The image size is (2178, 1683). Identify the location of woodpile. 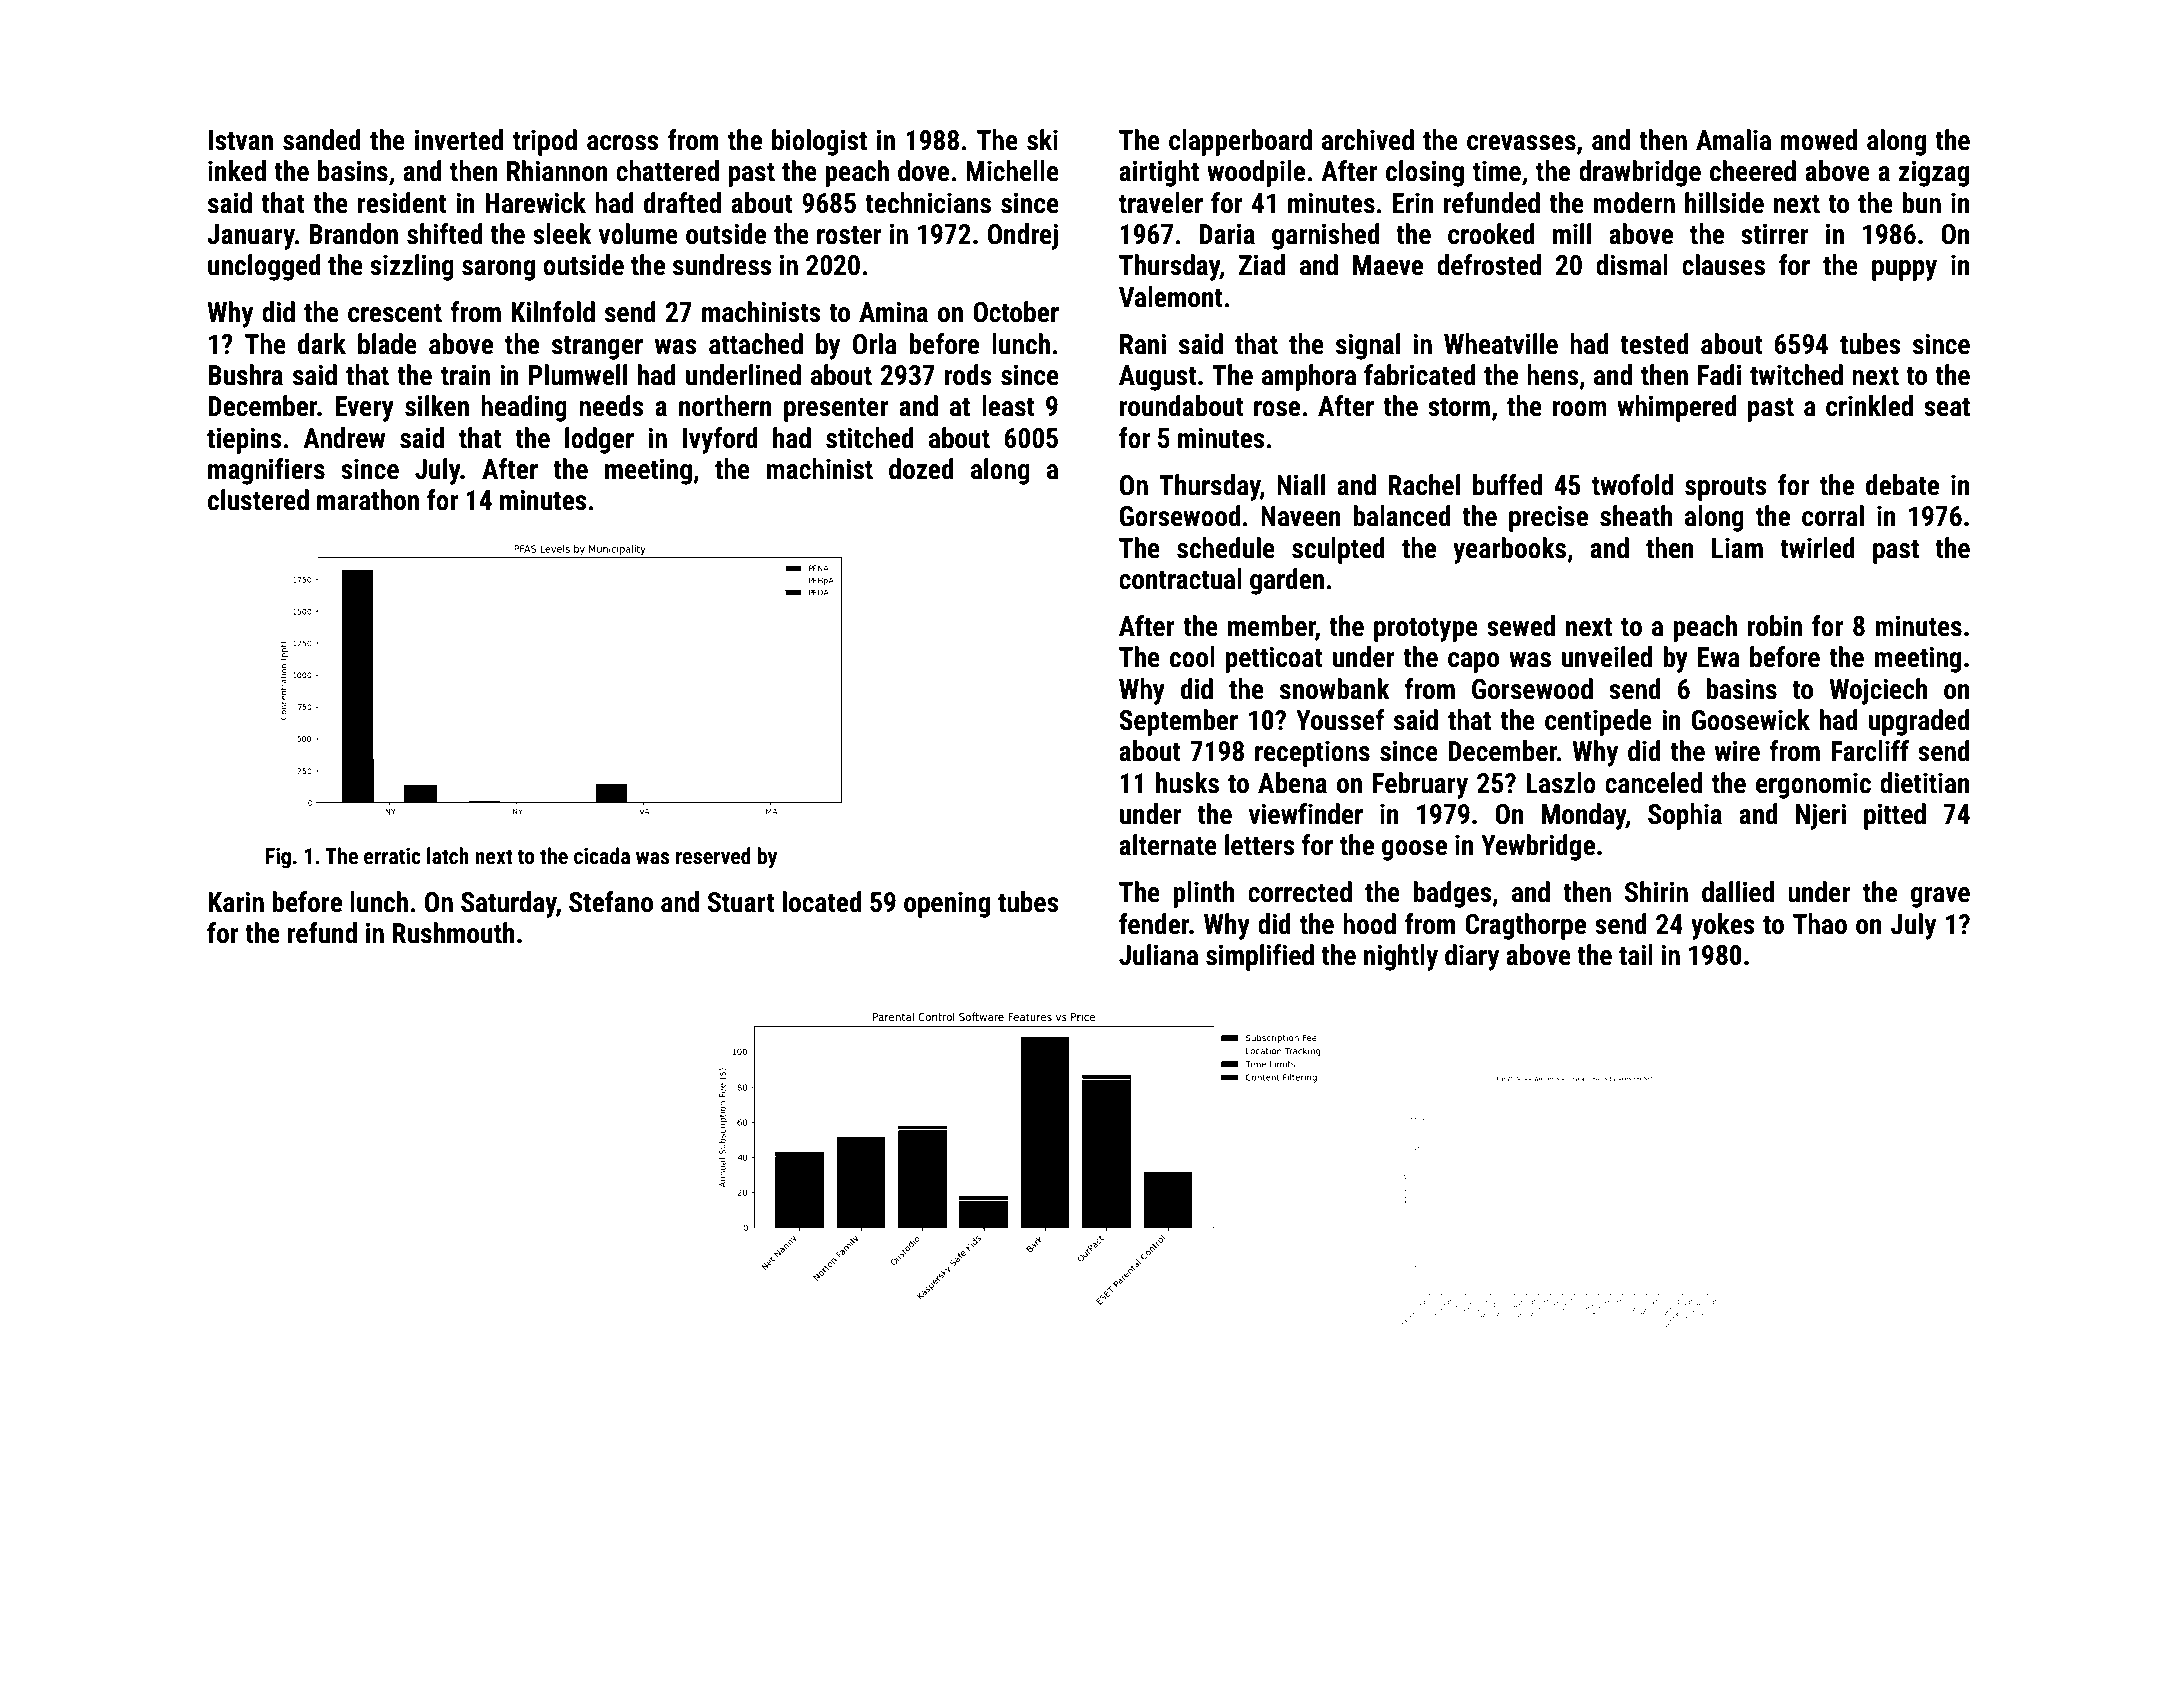
(1256, 173).
